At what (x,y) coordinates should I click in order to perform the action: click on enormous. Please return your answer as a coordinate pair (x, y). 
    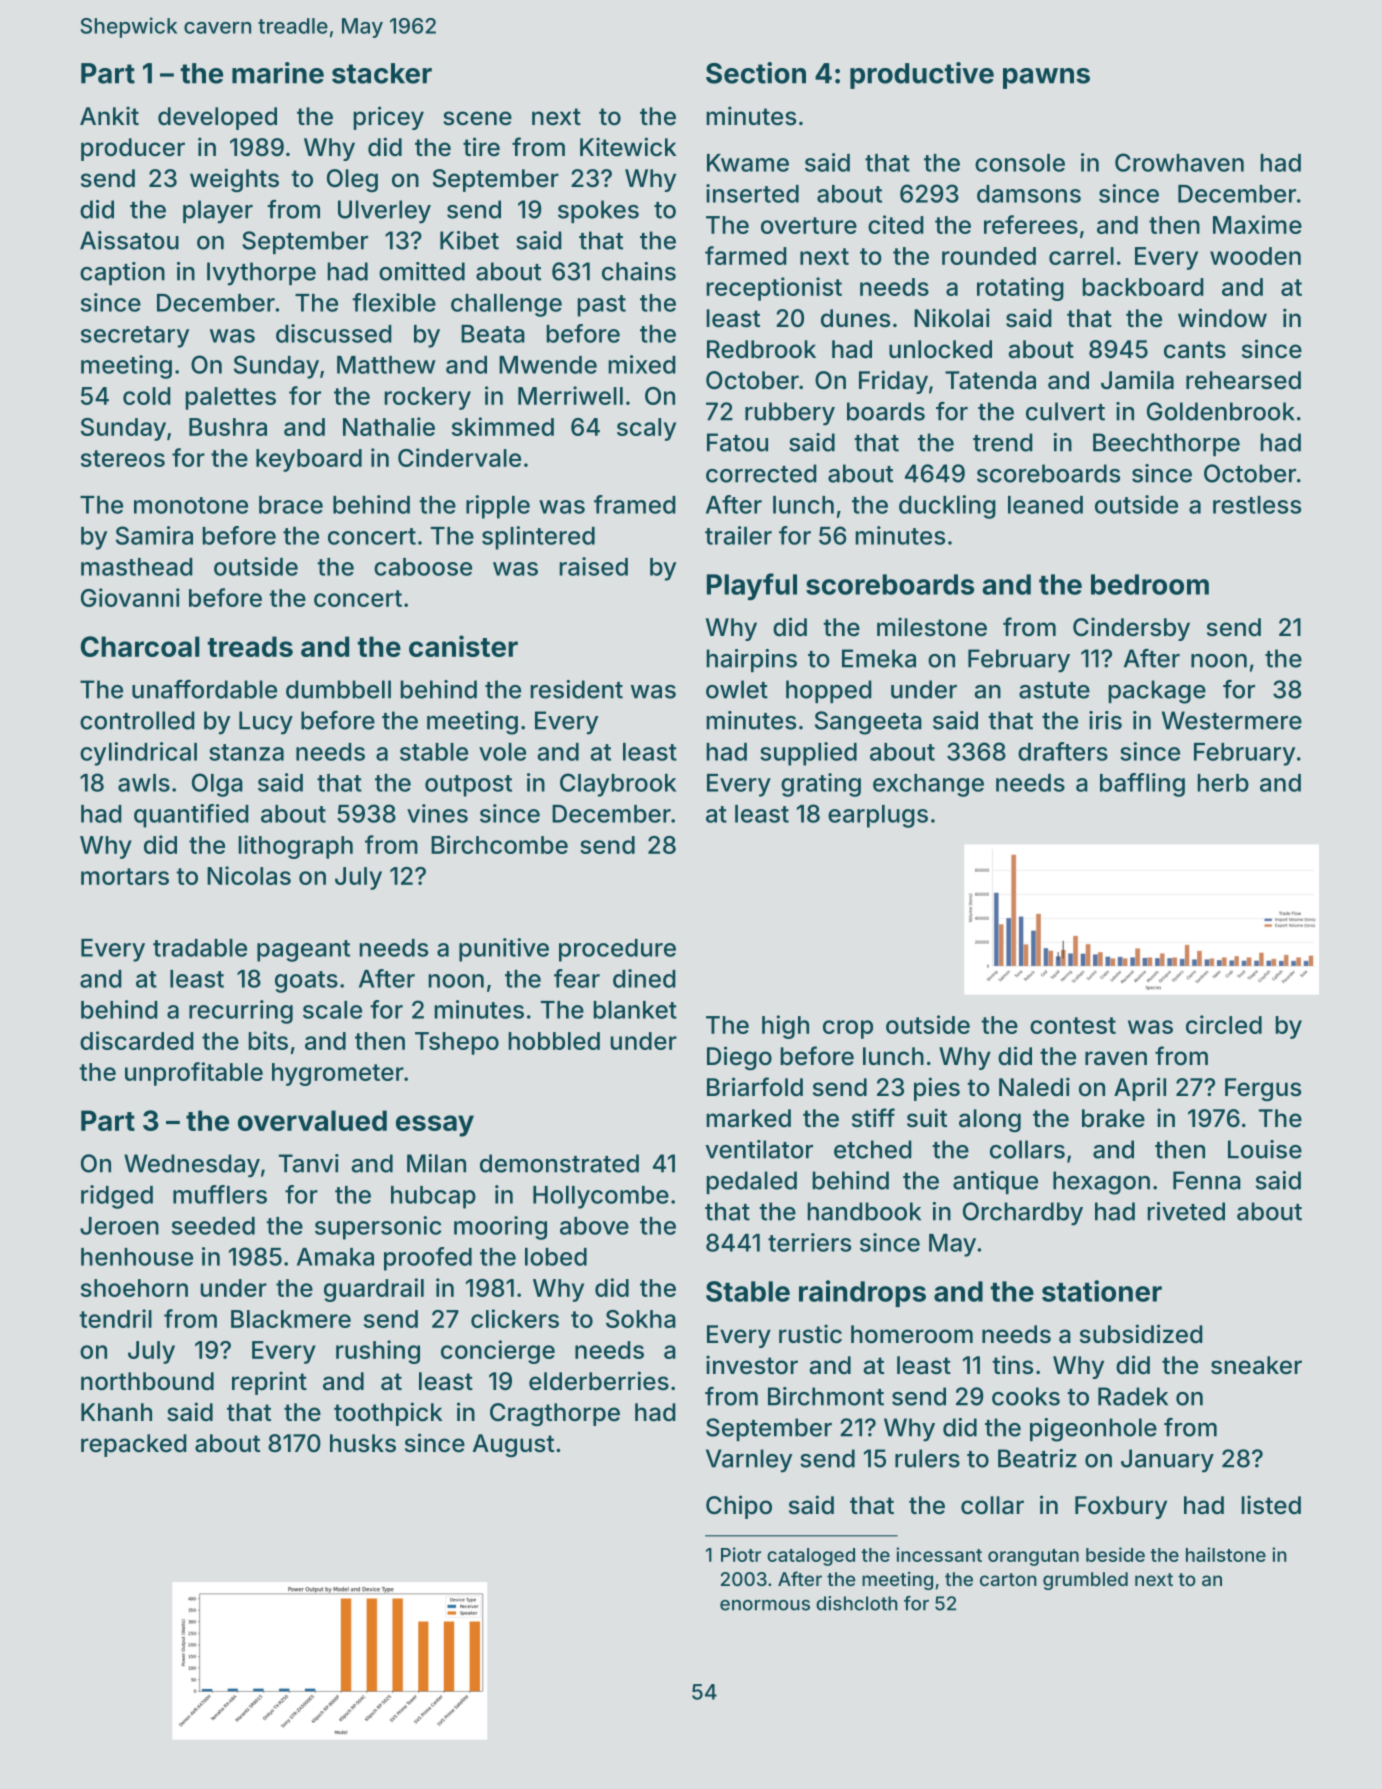
    Looking at the image, I should click on (765, 1605).
